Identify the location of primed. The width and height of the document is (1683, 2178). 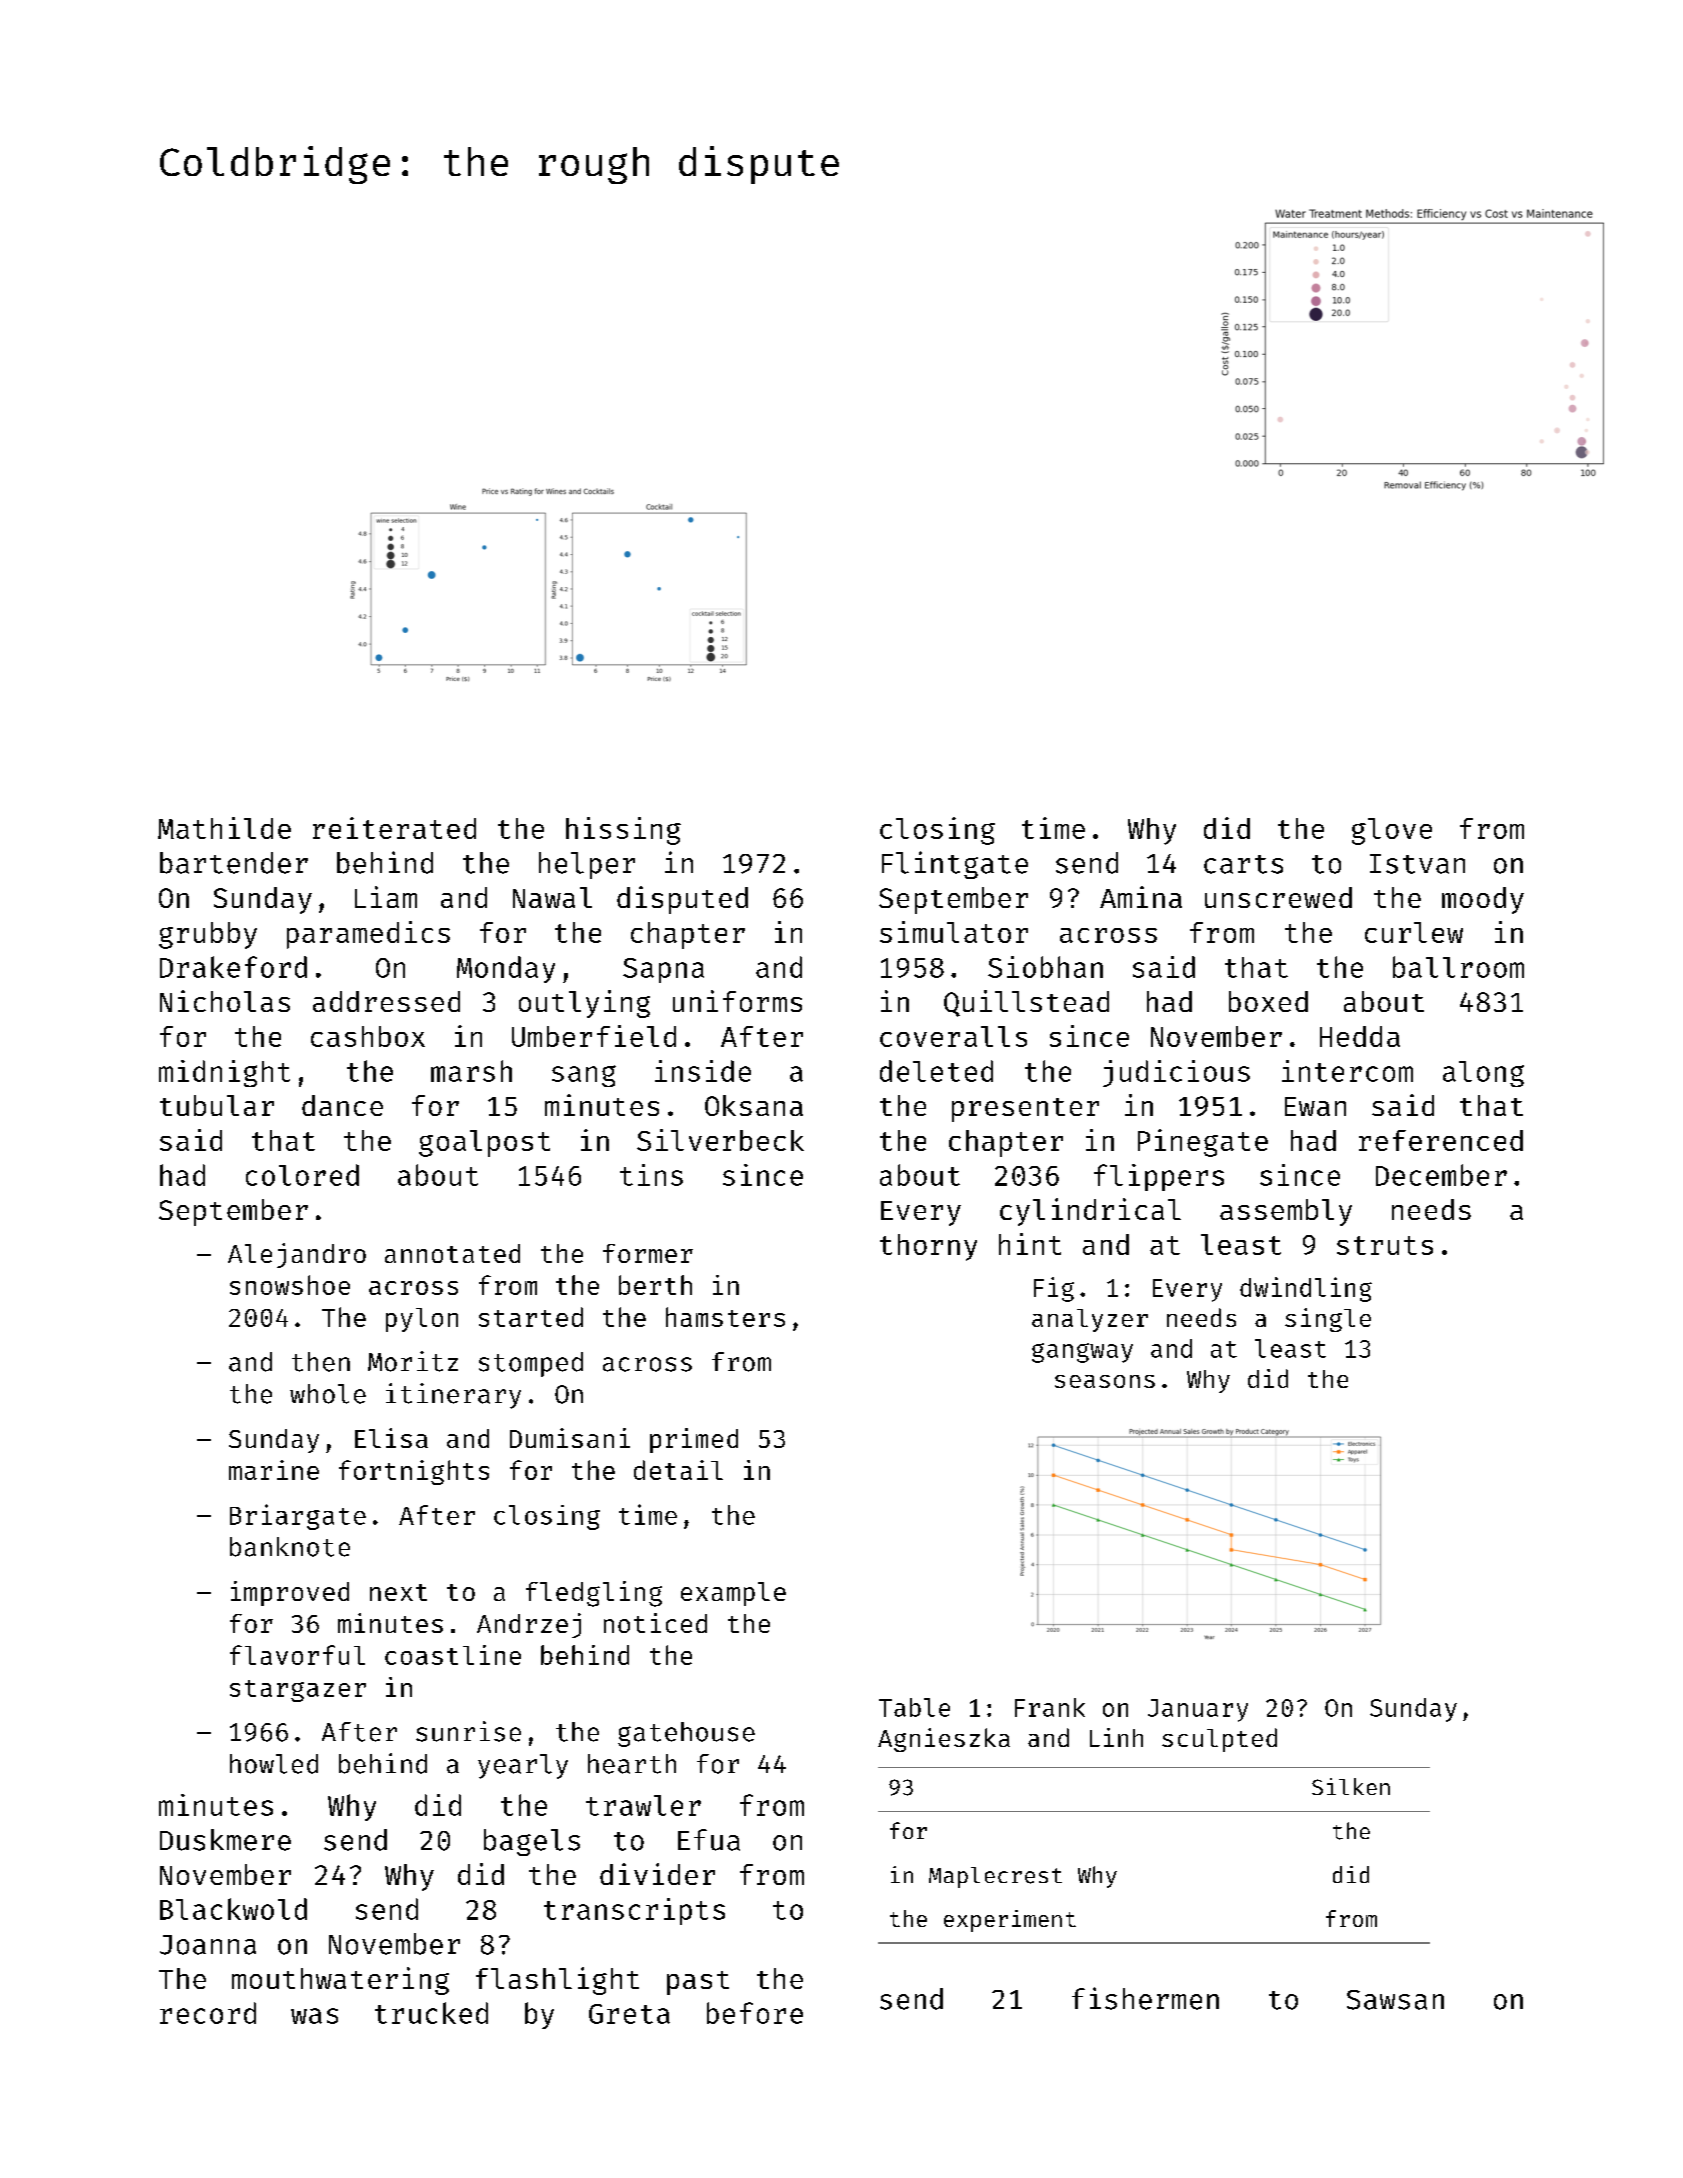
(694, 1440).
